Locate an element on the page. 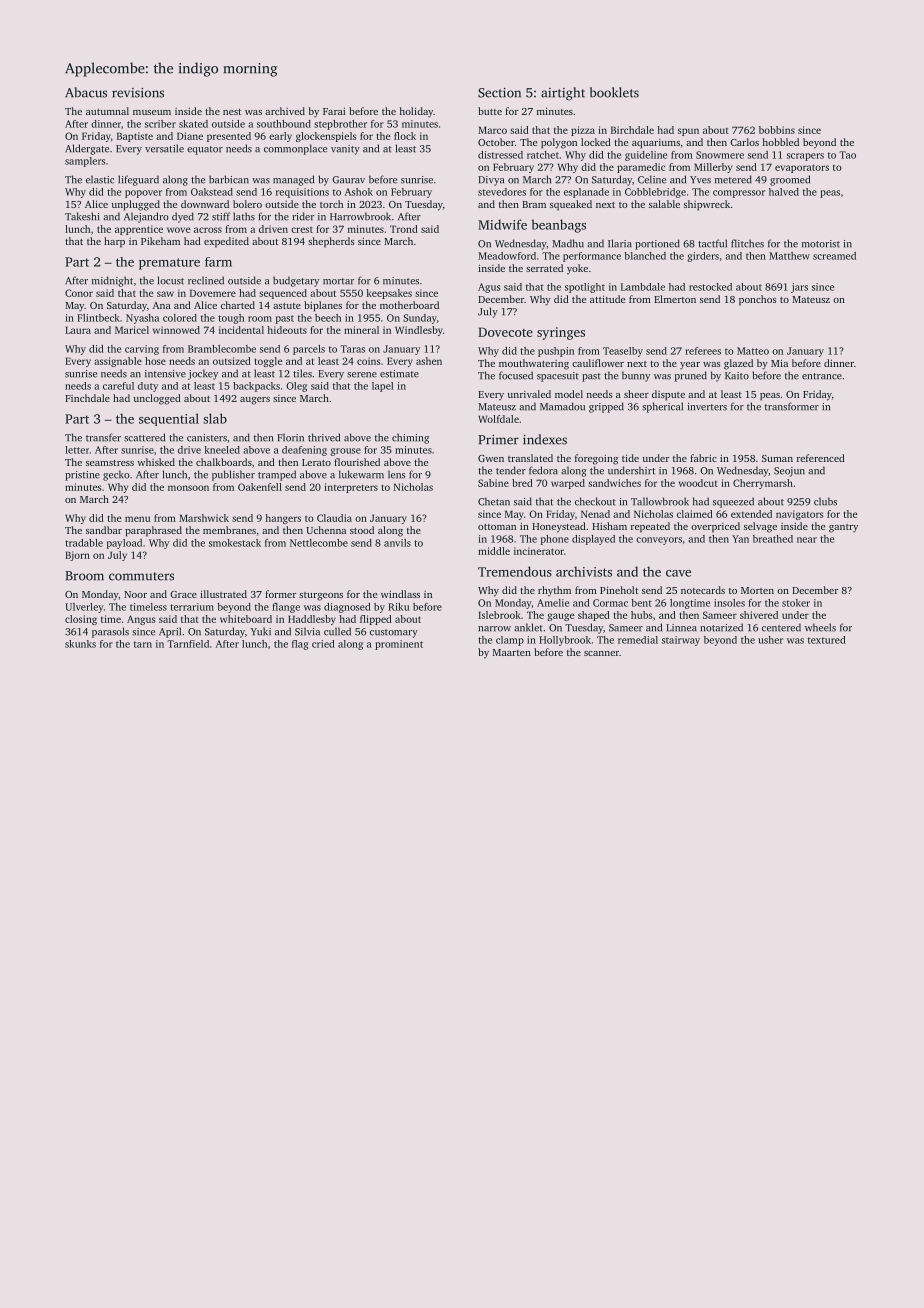 The height and width of the document is (1308, 924). paraphrased is located at coordinates (153, 531).
